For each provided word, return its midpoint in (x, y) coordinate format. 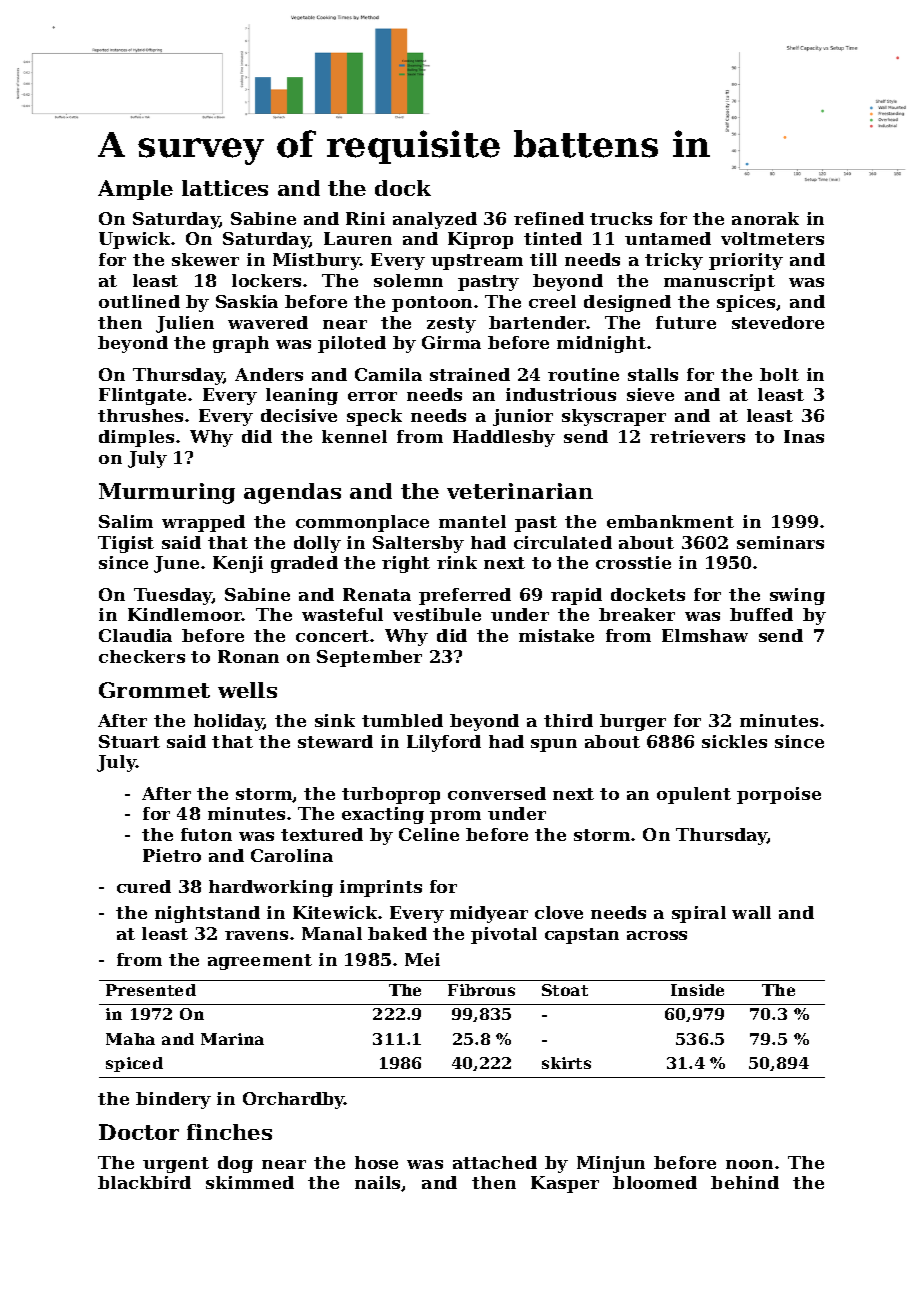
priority (746, 261)
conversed (497, 793)
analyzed (435, 220)
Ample (135, 190)
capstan (582, 936)
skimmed (250, 1182)
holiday (229, 722)
